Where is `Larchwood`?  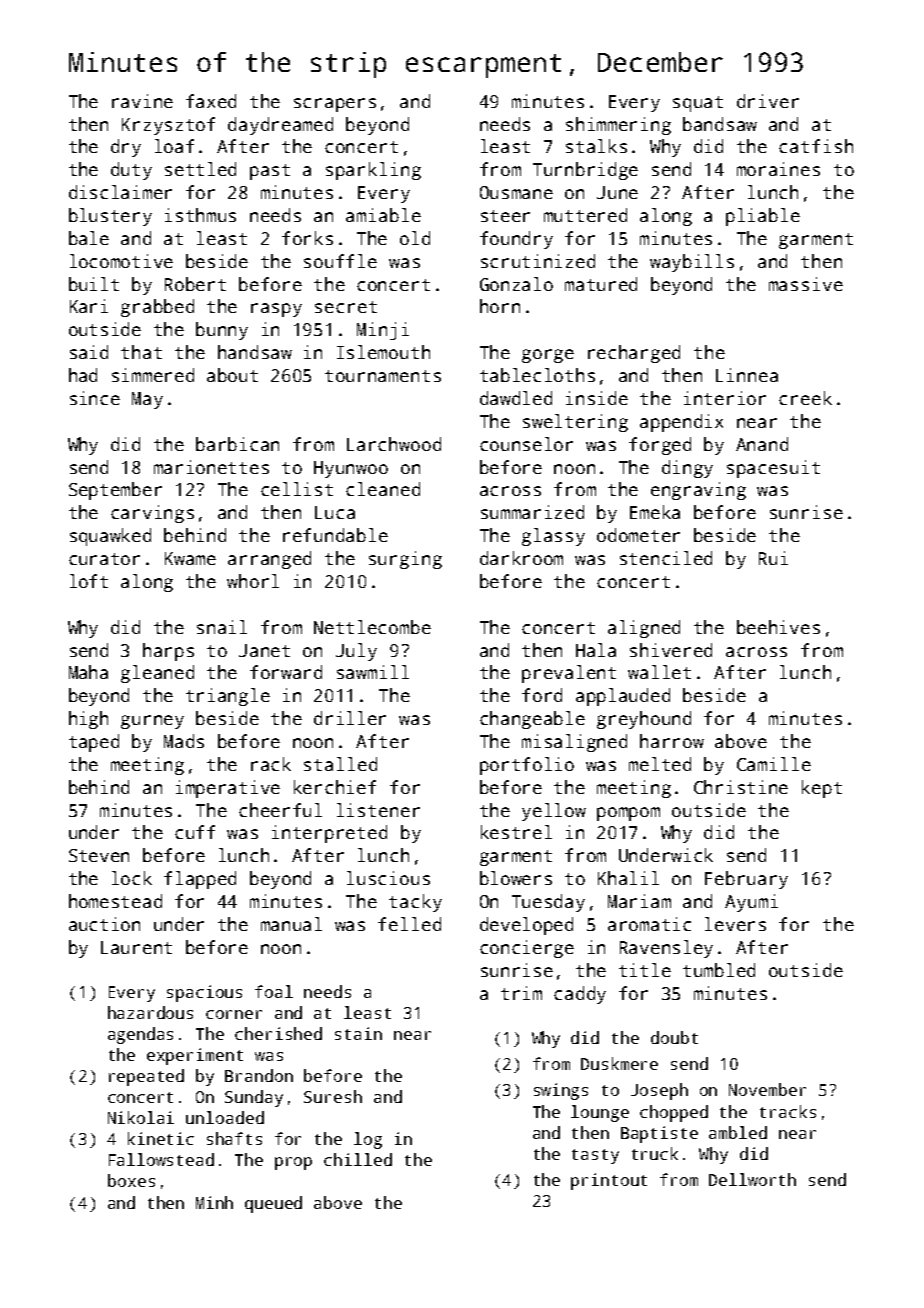
Larchwood is located at coordinates (394, 444).
